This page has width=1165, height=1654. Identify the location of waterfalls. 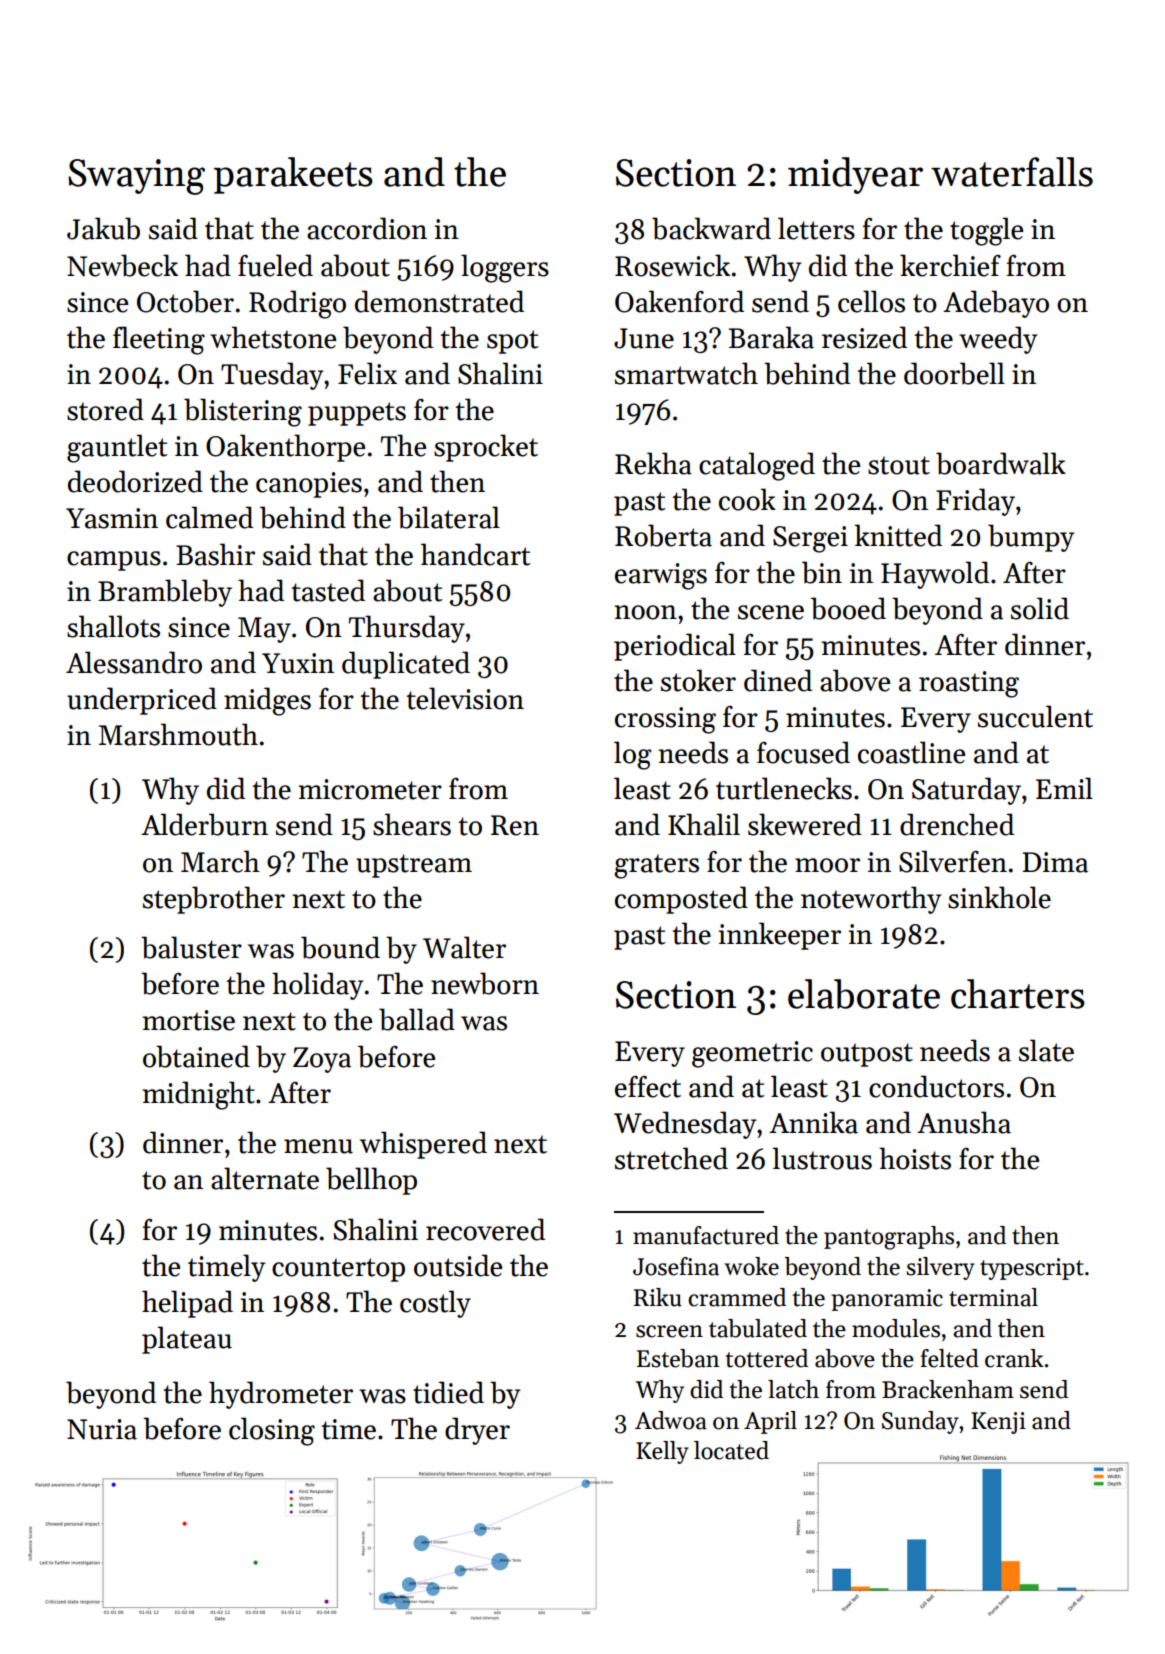
(1012, 172).
